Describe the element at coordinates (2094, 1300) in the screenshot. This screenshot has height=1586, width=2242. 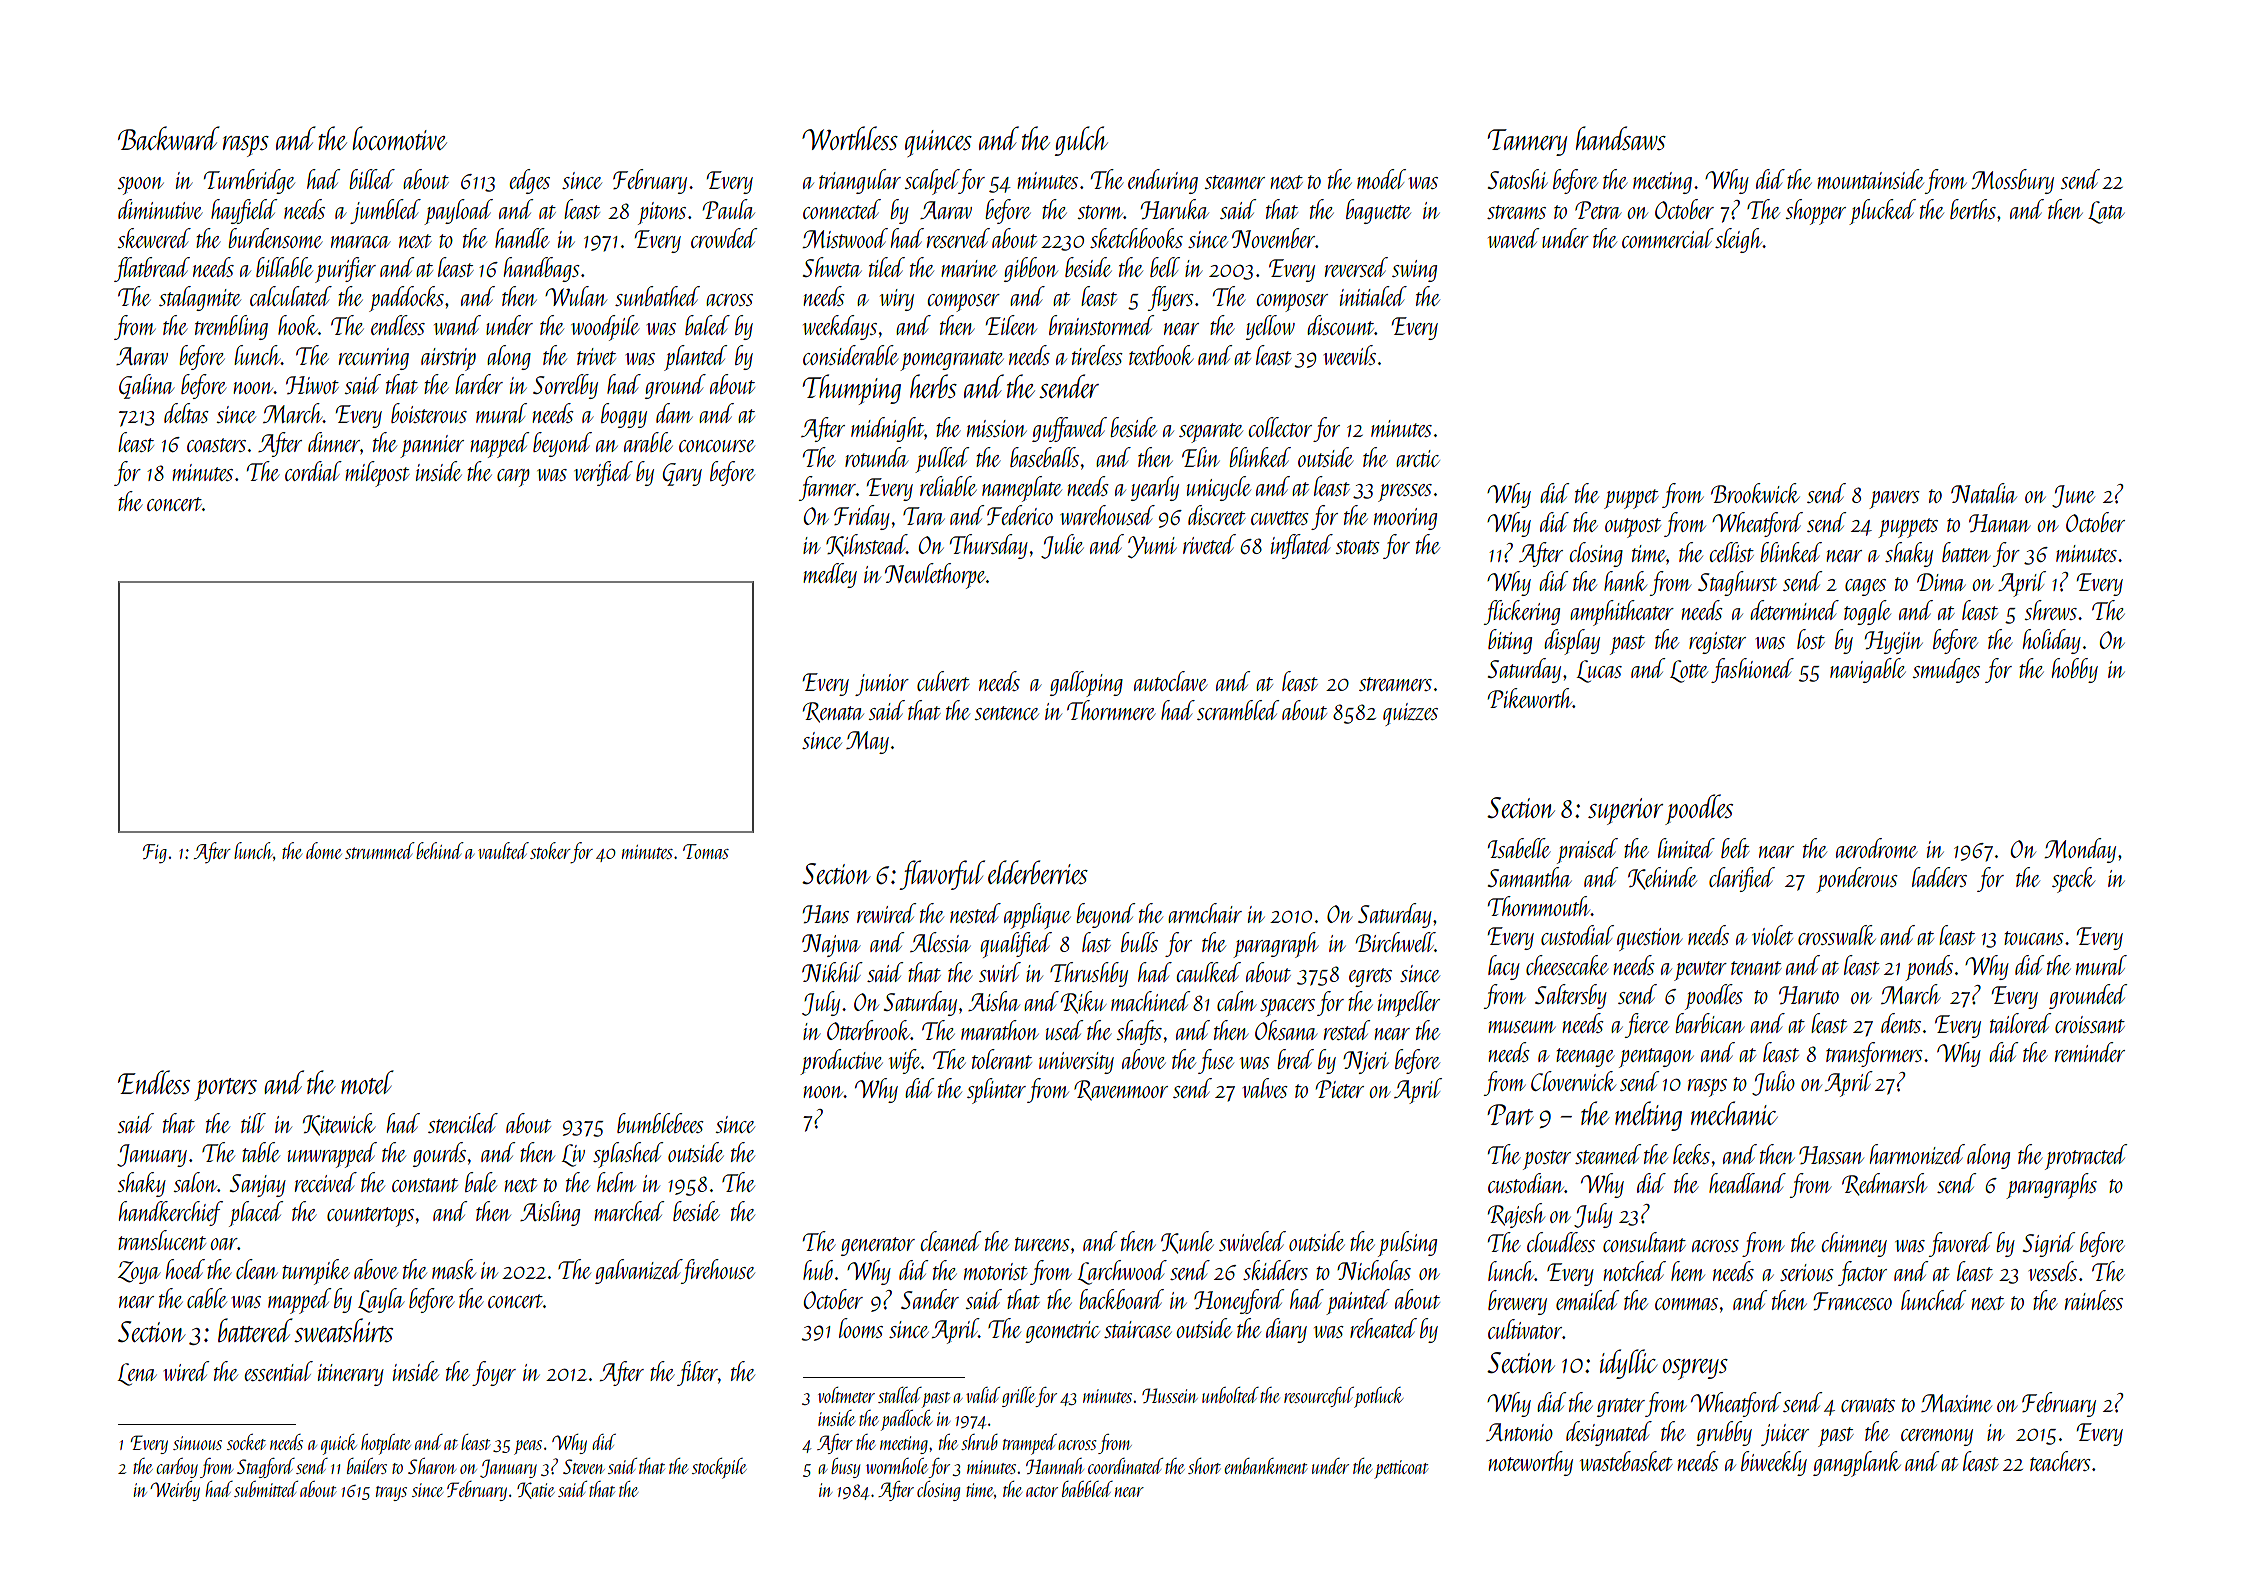
I see `rainless` at that location.
